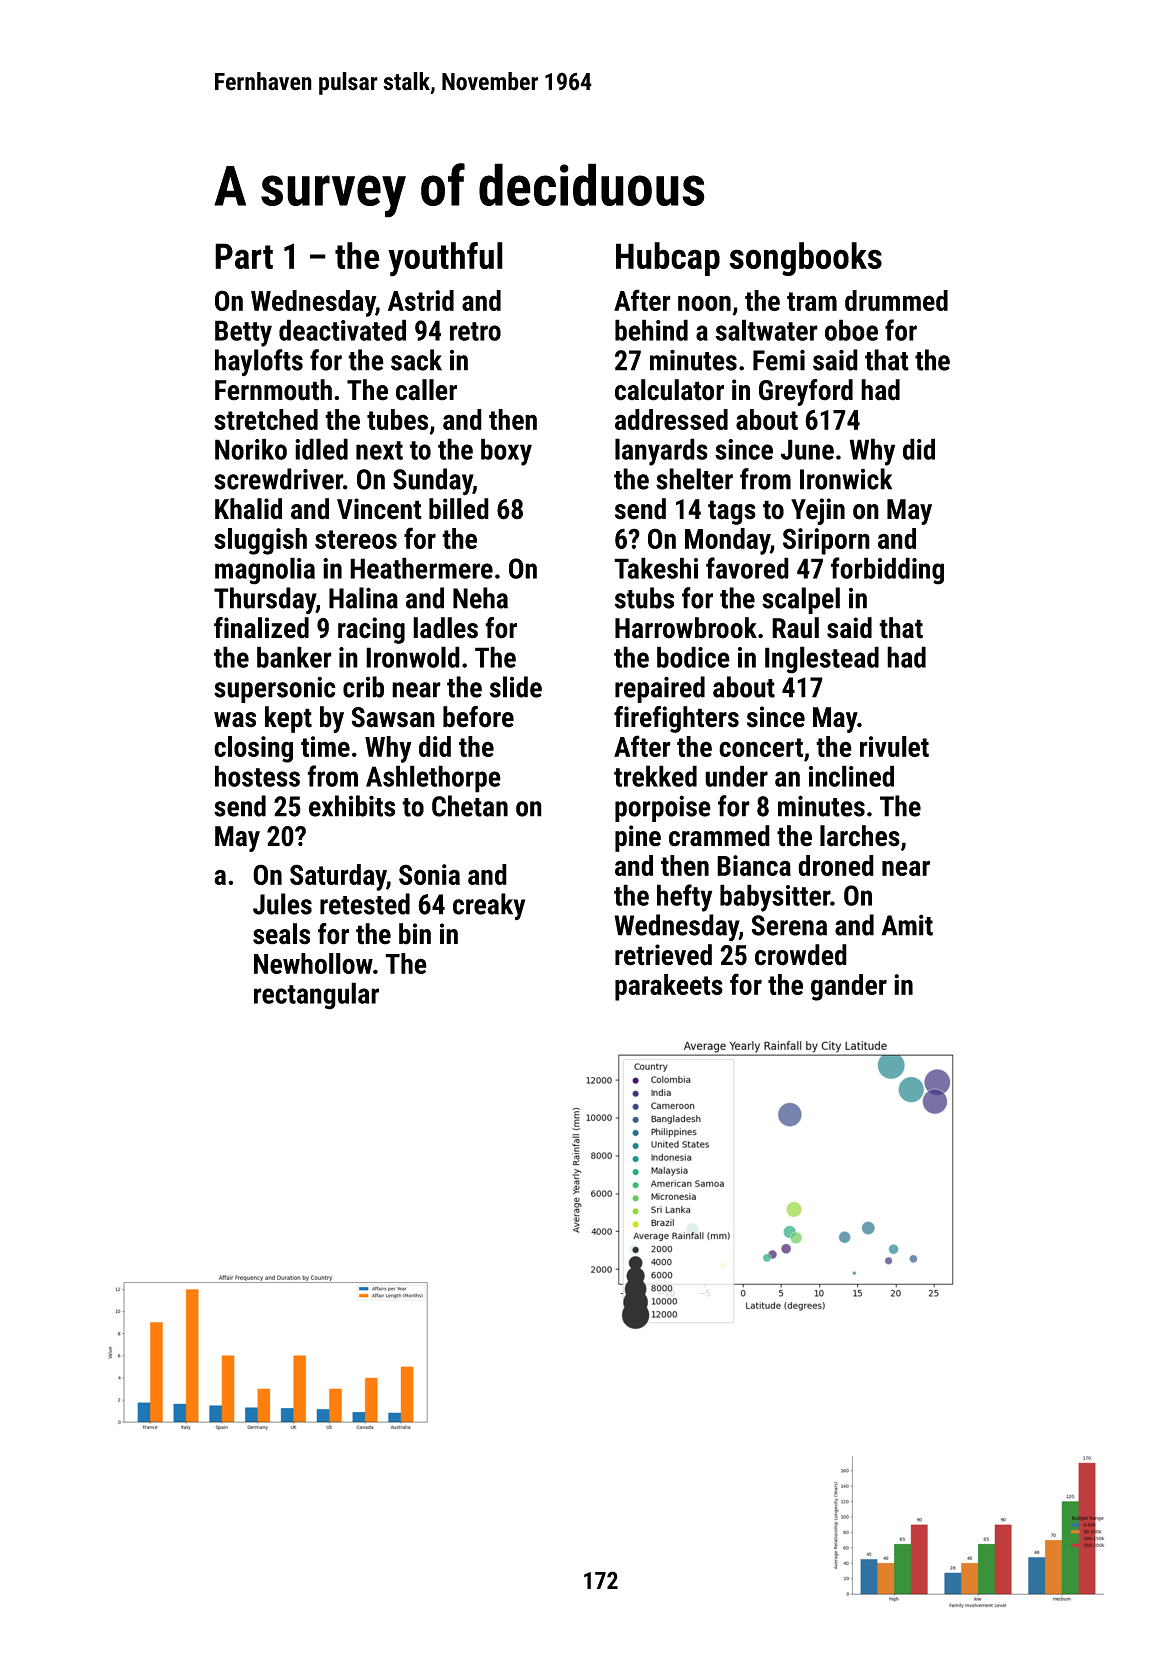  What do you see at coordinates (851, 330) in the screenshot?
I see `oboe` at bounding box center [851, 330].
